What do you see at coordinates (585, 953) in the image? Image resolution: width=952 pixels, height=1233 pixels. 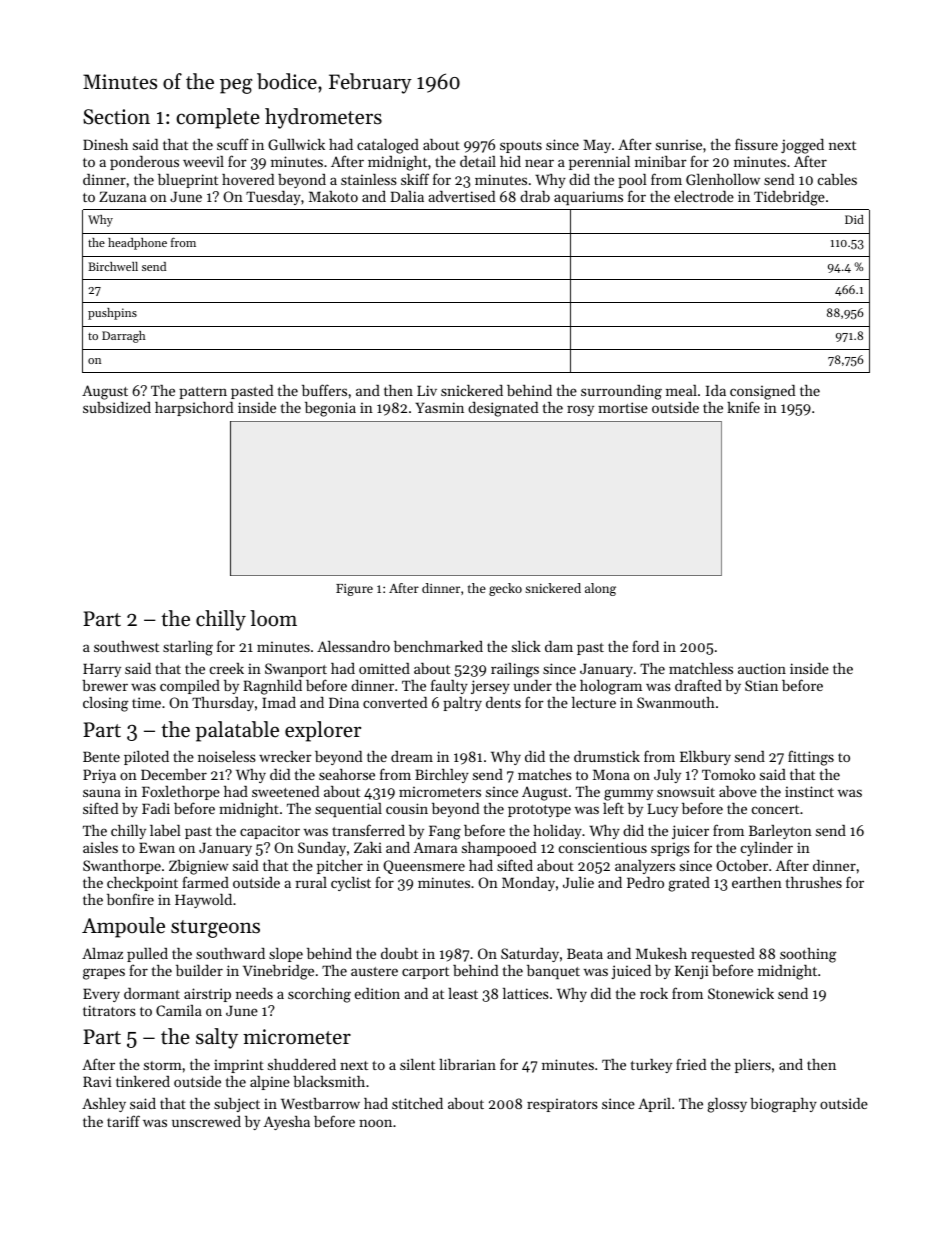 I see `Beata` at bounding box center [585, 953].
